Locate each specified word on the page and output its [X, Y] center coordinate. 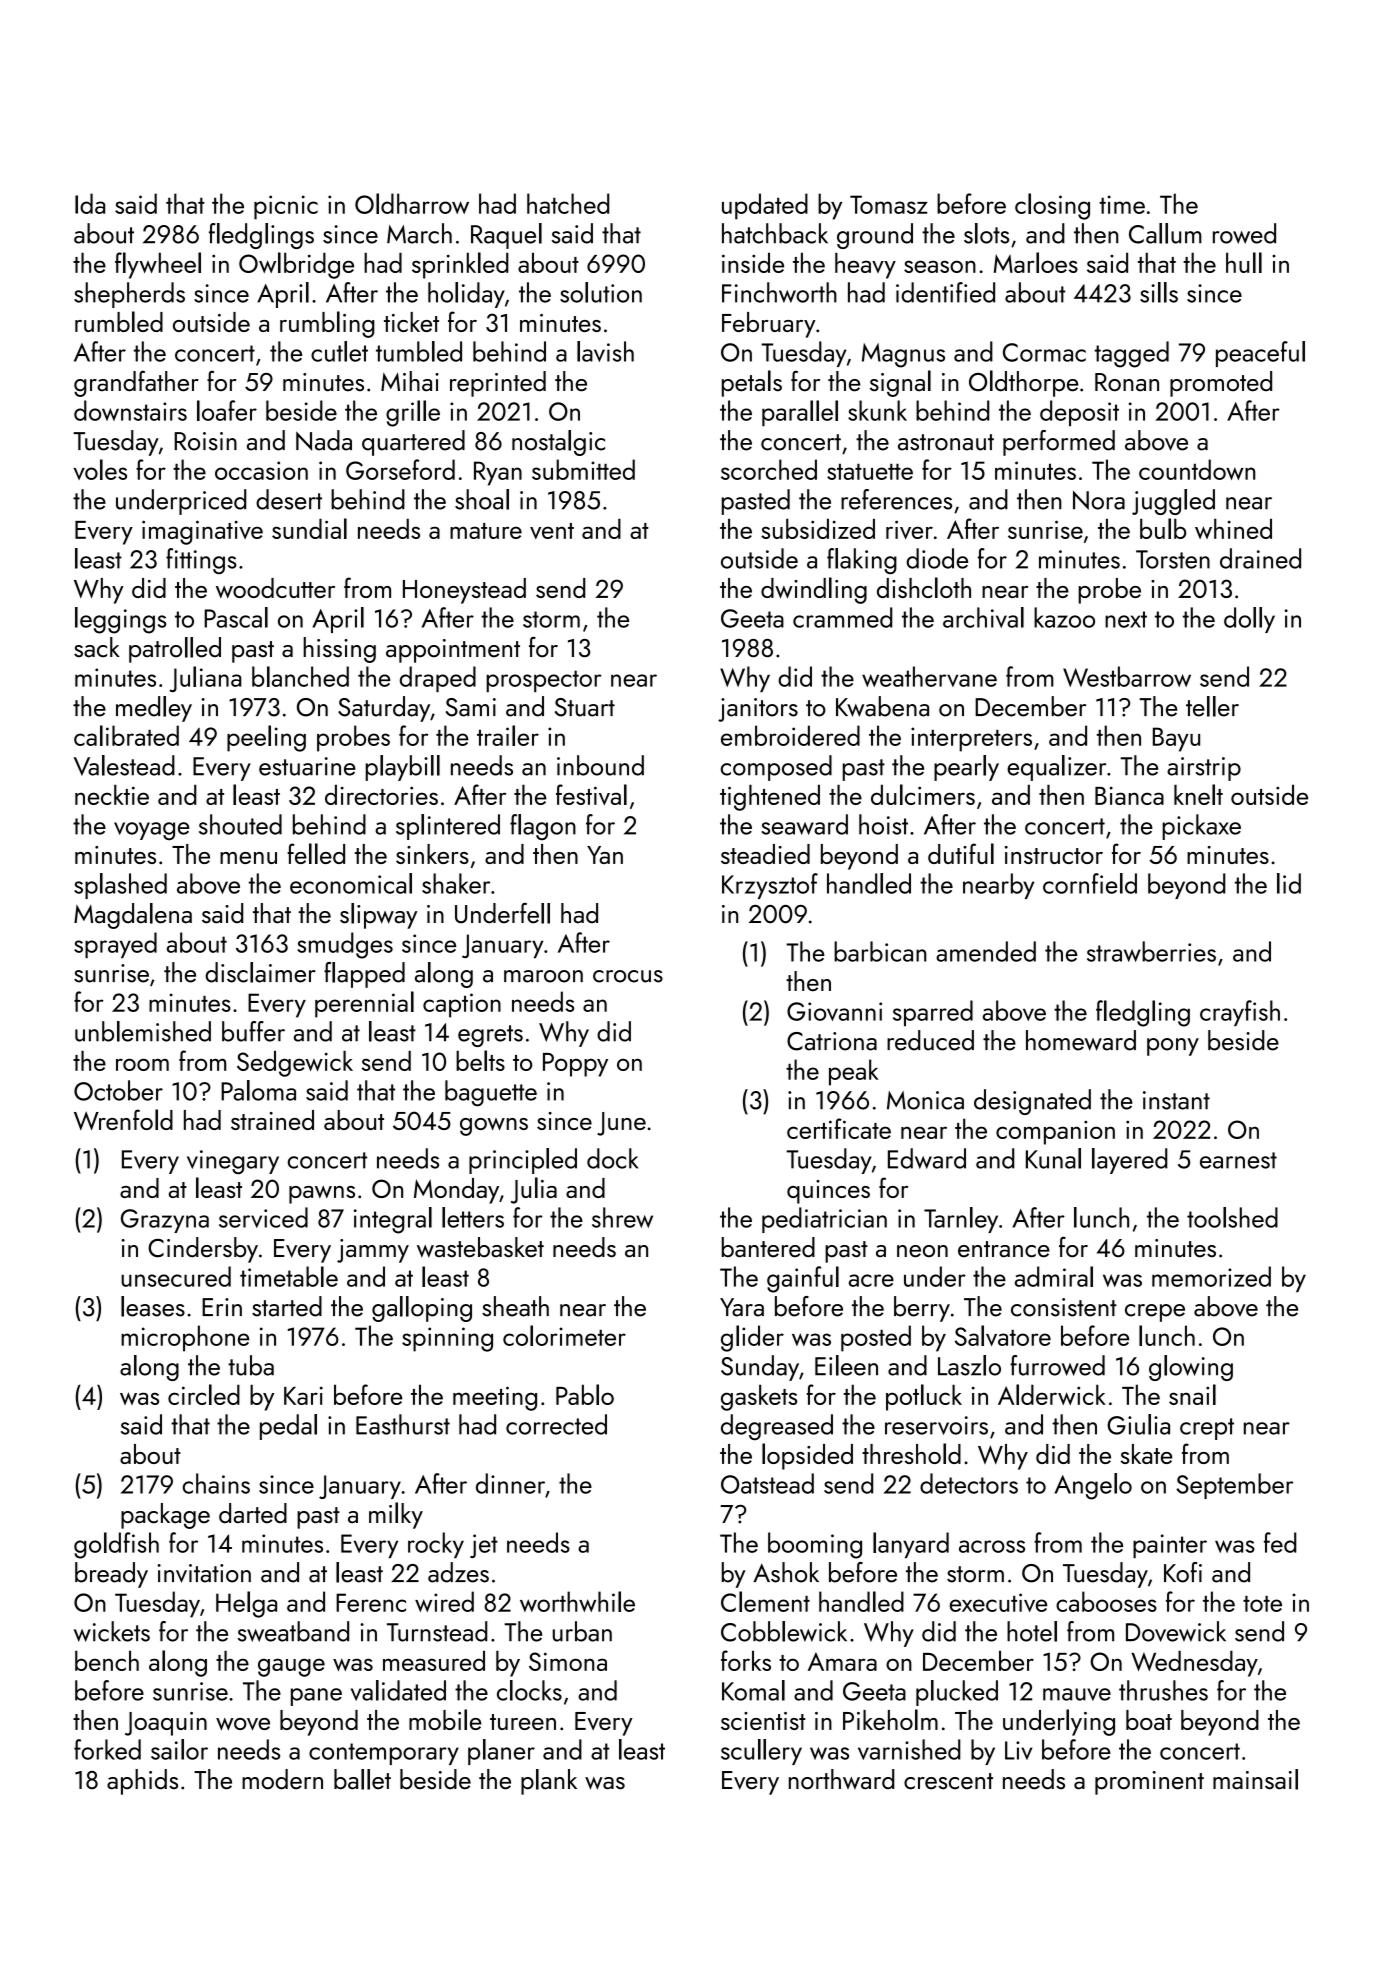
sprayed [115, 945]
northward [841, 1779]
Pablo [585, 1394]
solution [601, 292]
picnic [286, 207]
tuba [251, 1365]
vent [552, 531]
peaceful [1260, 354]
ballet [362, 1779]
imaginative [202, 532]
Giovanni [834, 1011]
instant [1176, 1100]
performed [1059, 443]
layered [1130, 1161]
